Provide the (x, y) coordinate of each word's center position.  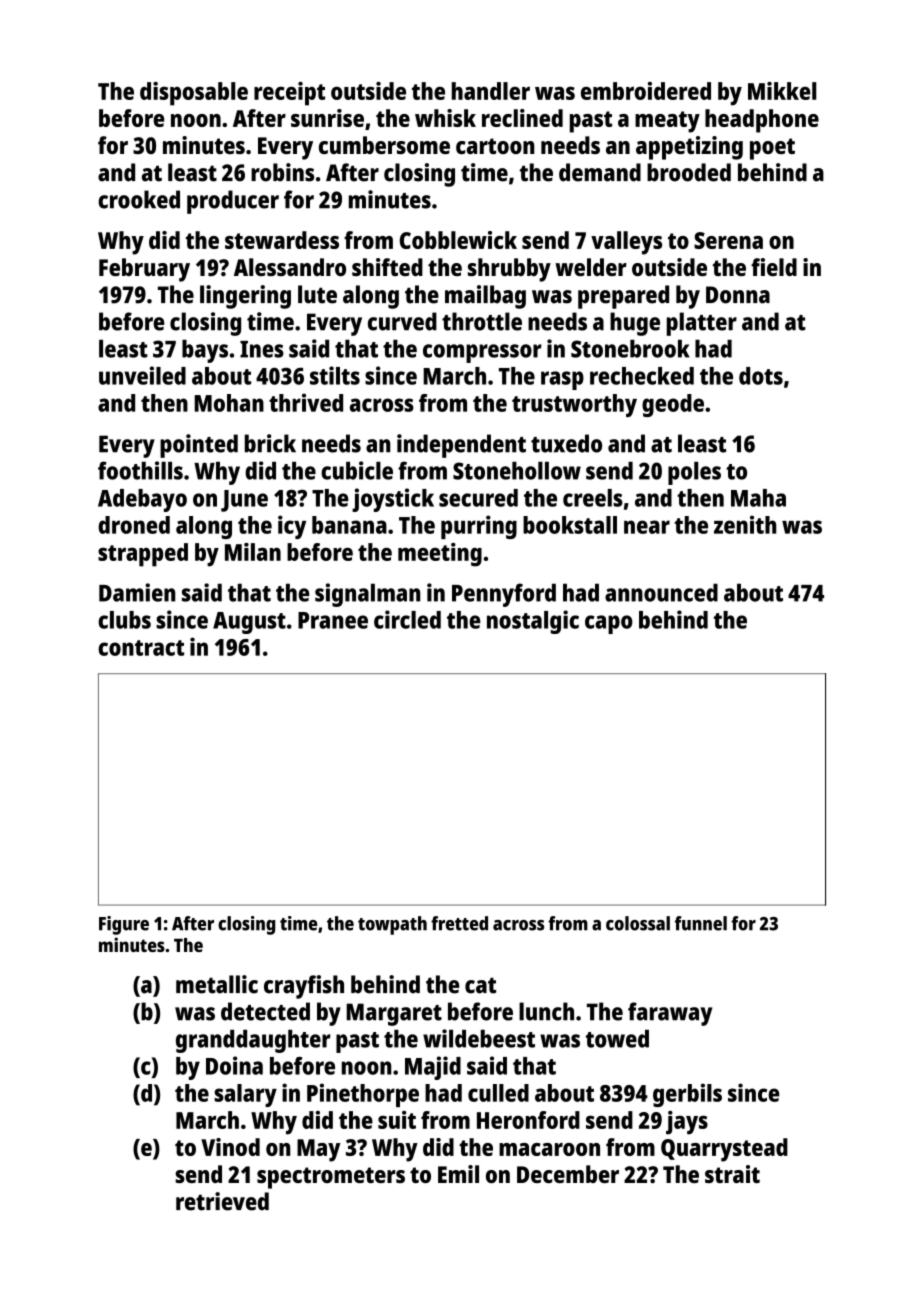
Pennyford (504, 595)
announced (661, 593)
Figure (124, 925)
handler (491, 91)
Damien (137, 592)
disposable (194, 94)
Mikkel (782, 91)
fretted (459, 923)
